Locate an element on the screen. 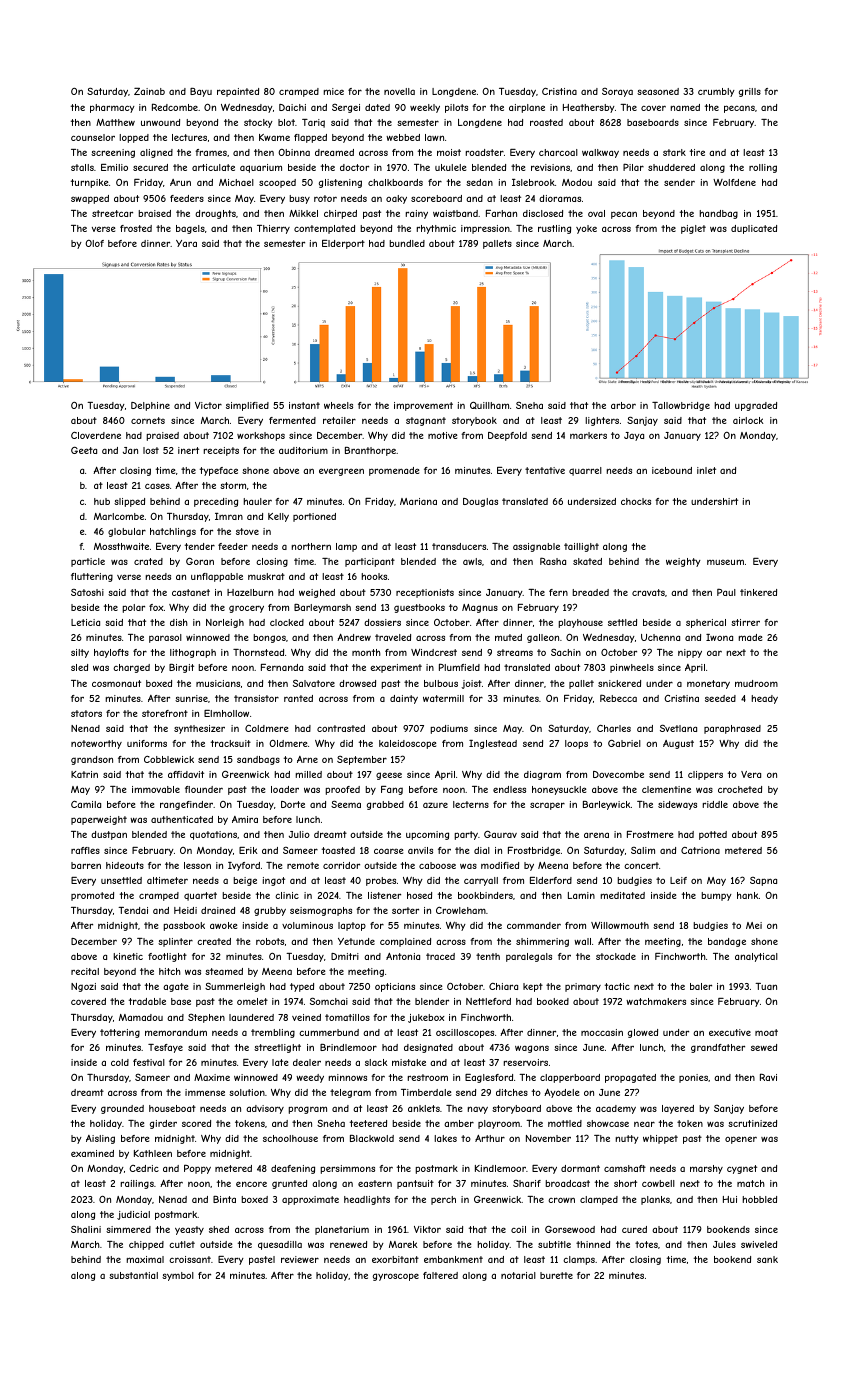  motive is located at coordinates (442, 435).
